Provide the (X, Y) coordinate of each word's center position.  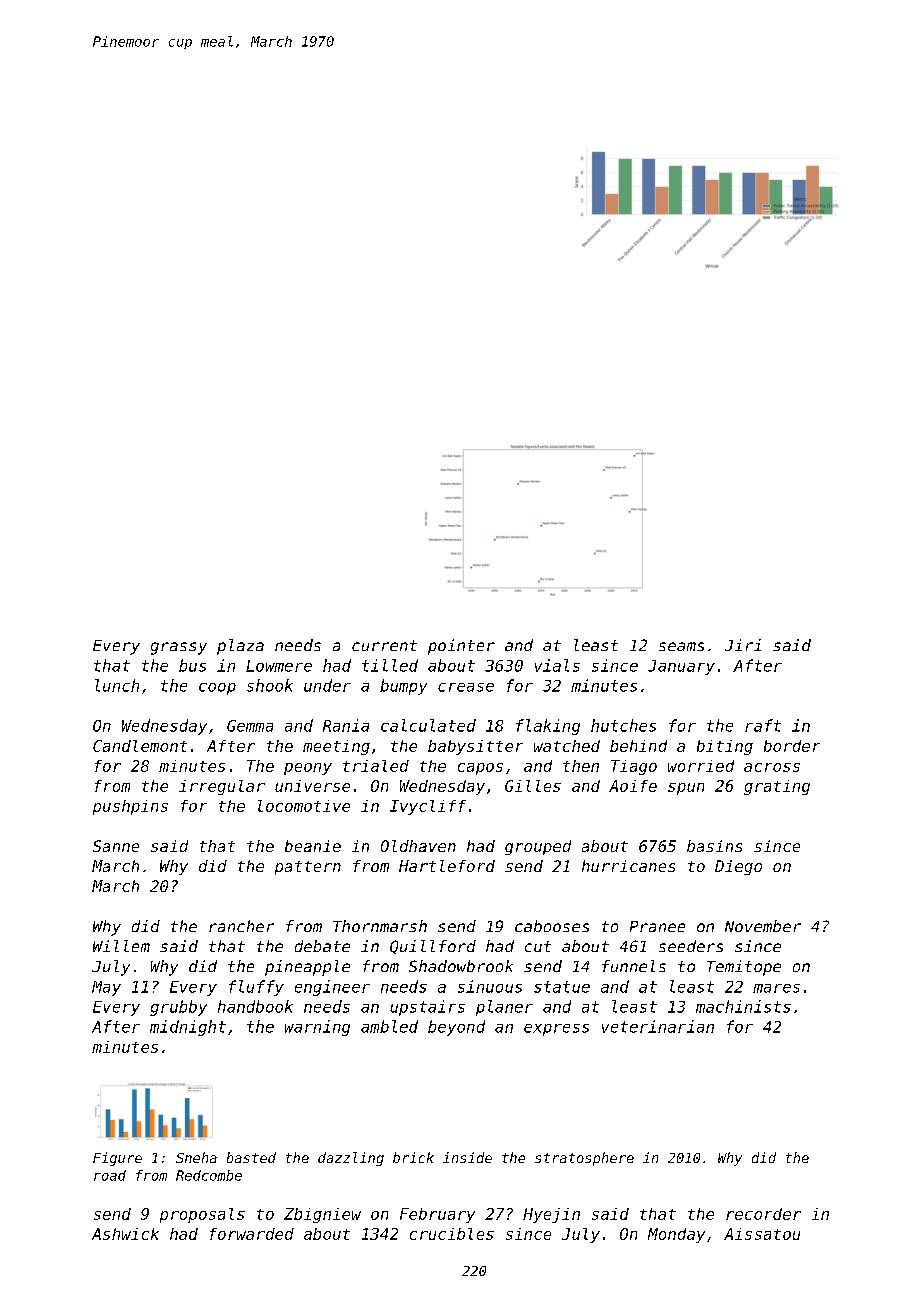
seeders (691, 946)
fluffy (256, 988)
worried (701, 766)
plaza (240, 647)
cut (538, 946)
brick (413, 1157)
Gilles (533, 786)
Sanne (116, 846)
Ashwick (125, 1234)
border (792, 746)
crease (466, 687)
